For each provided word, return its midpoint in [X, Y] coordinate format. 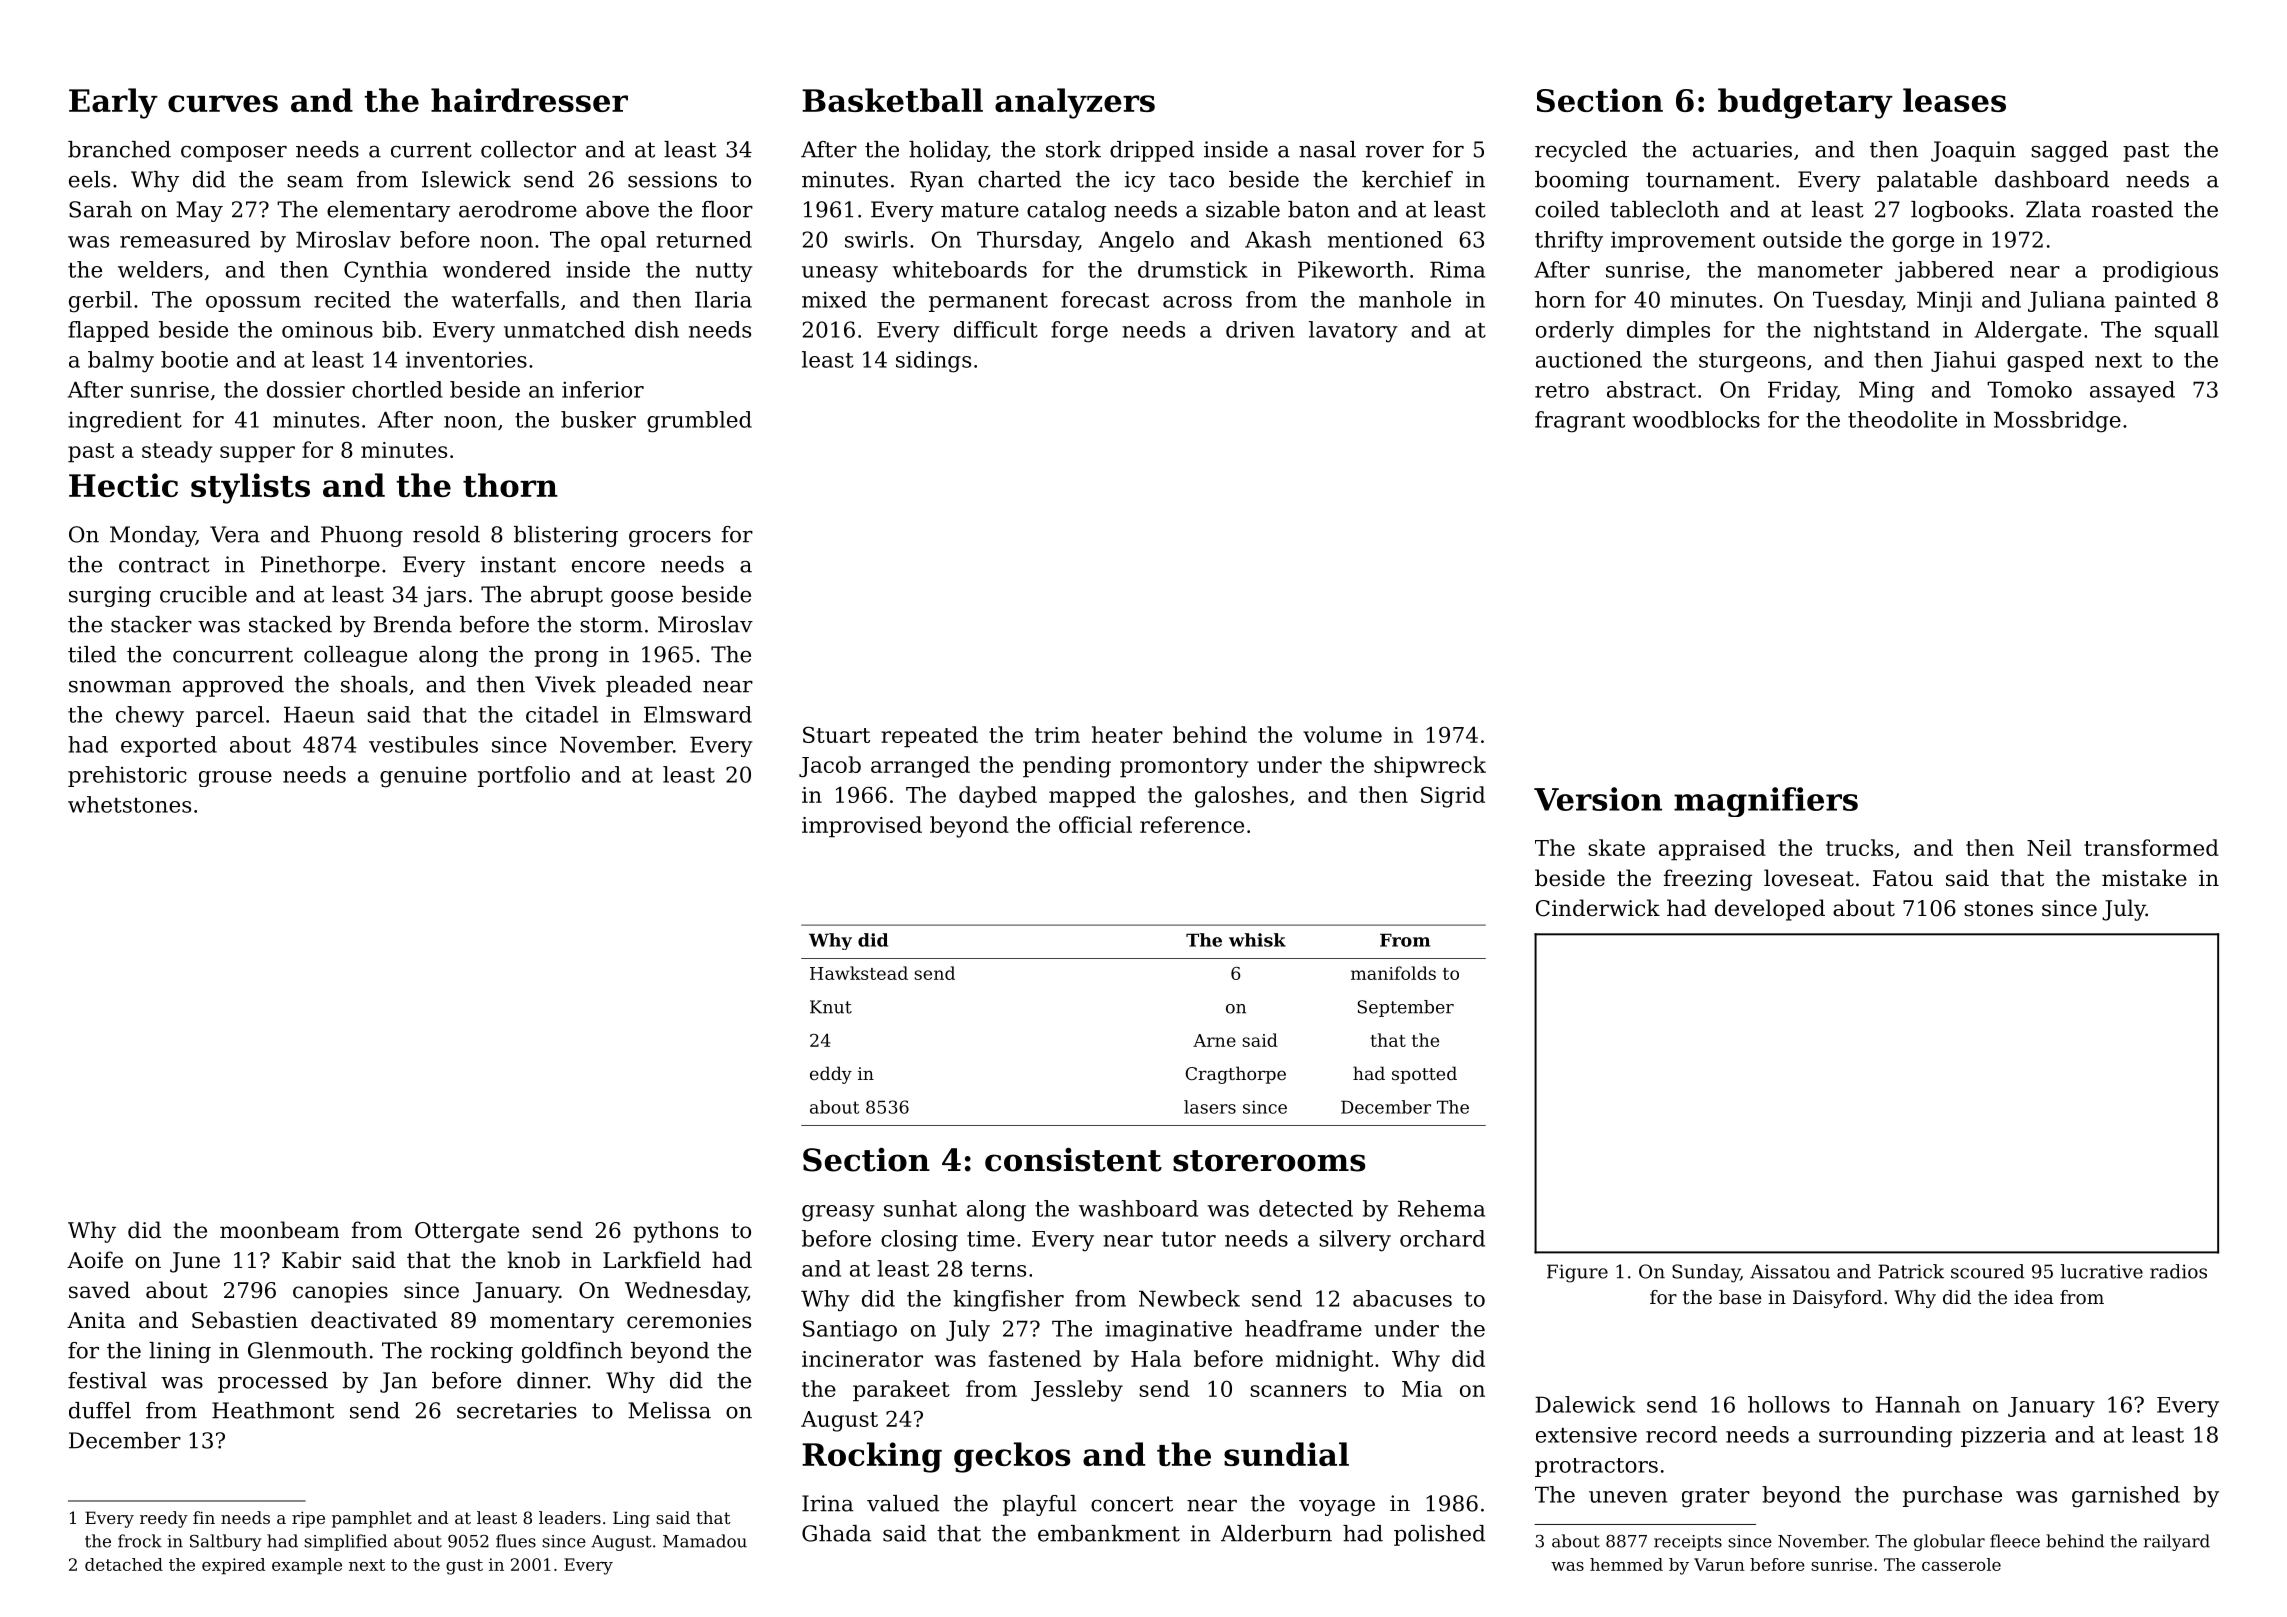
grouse [235, 779]
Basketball [892, 100]
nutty [724, 272]
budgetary [1805, 103]
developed [1770, 910]
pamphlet [372, 1519]
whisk [1257, 940]
